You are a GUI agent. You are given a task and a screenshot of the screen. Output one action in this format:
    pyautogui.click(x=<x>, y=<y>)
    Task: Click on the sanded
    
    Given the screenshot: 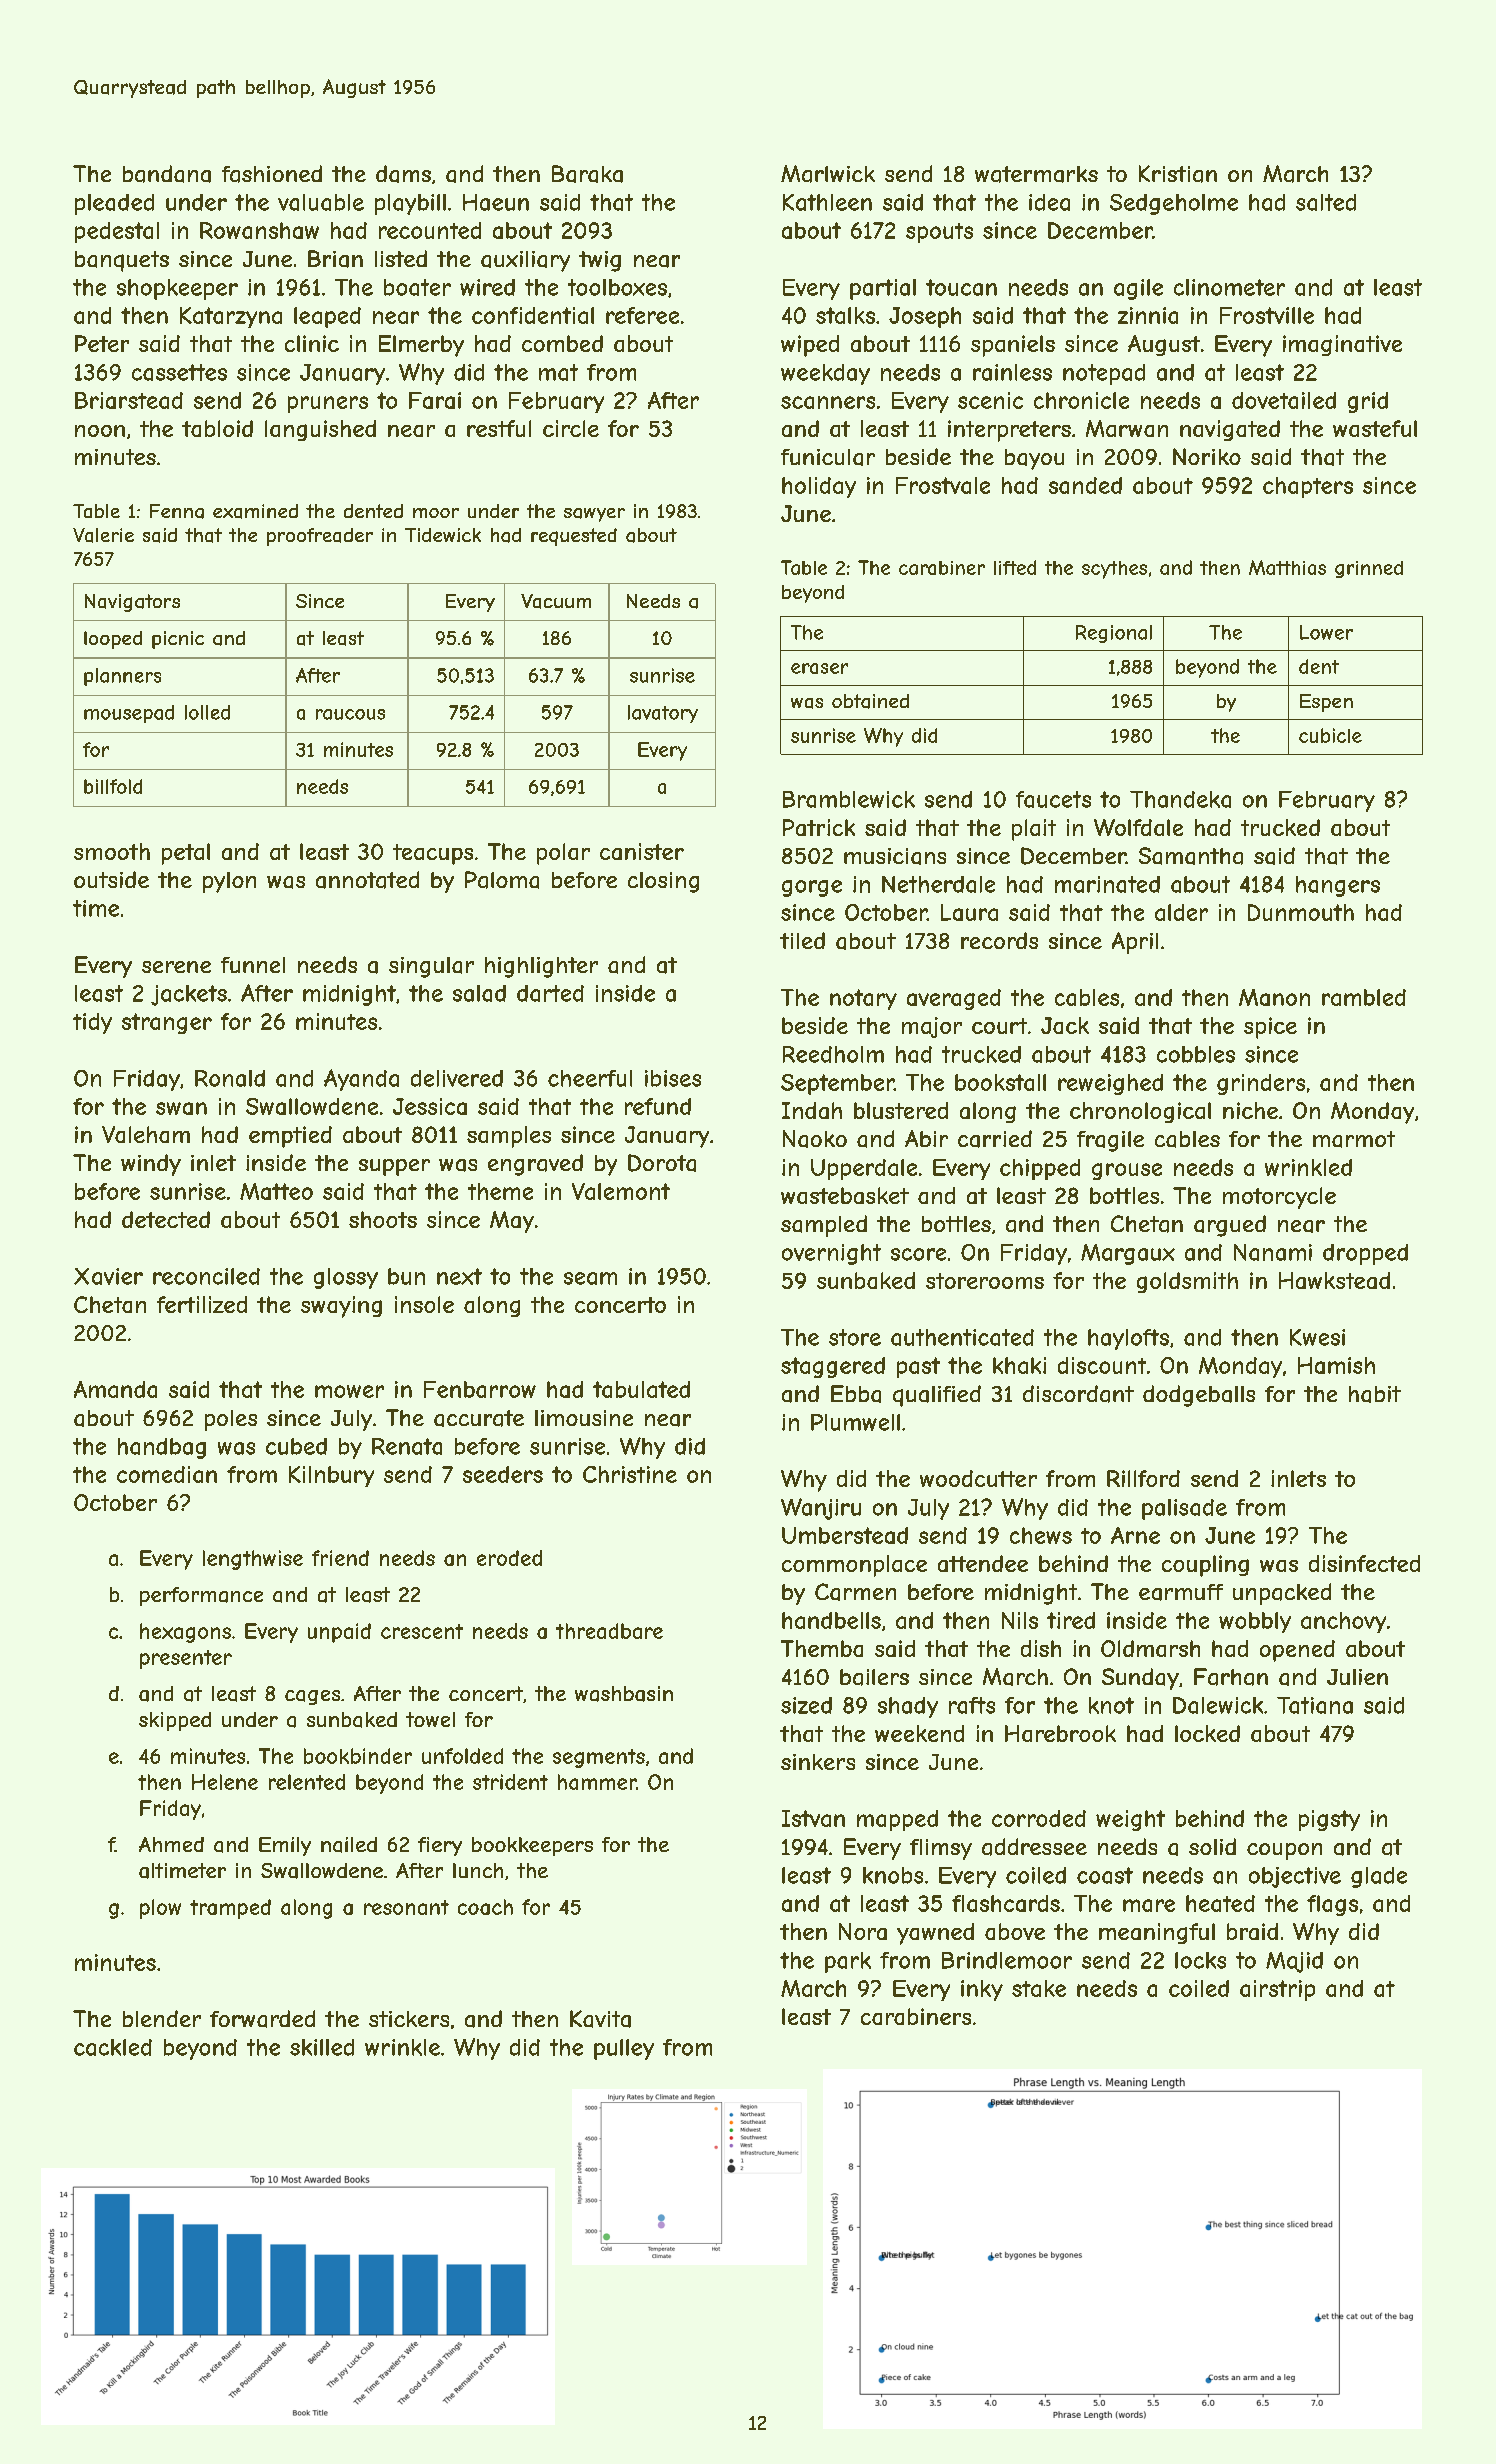 What is the action you would take?
    pyautogui.click(x=1085, y=485)
